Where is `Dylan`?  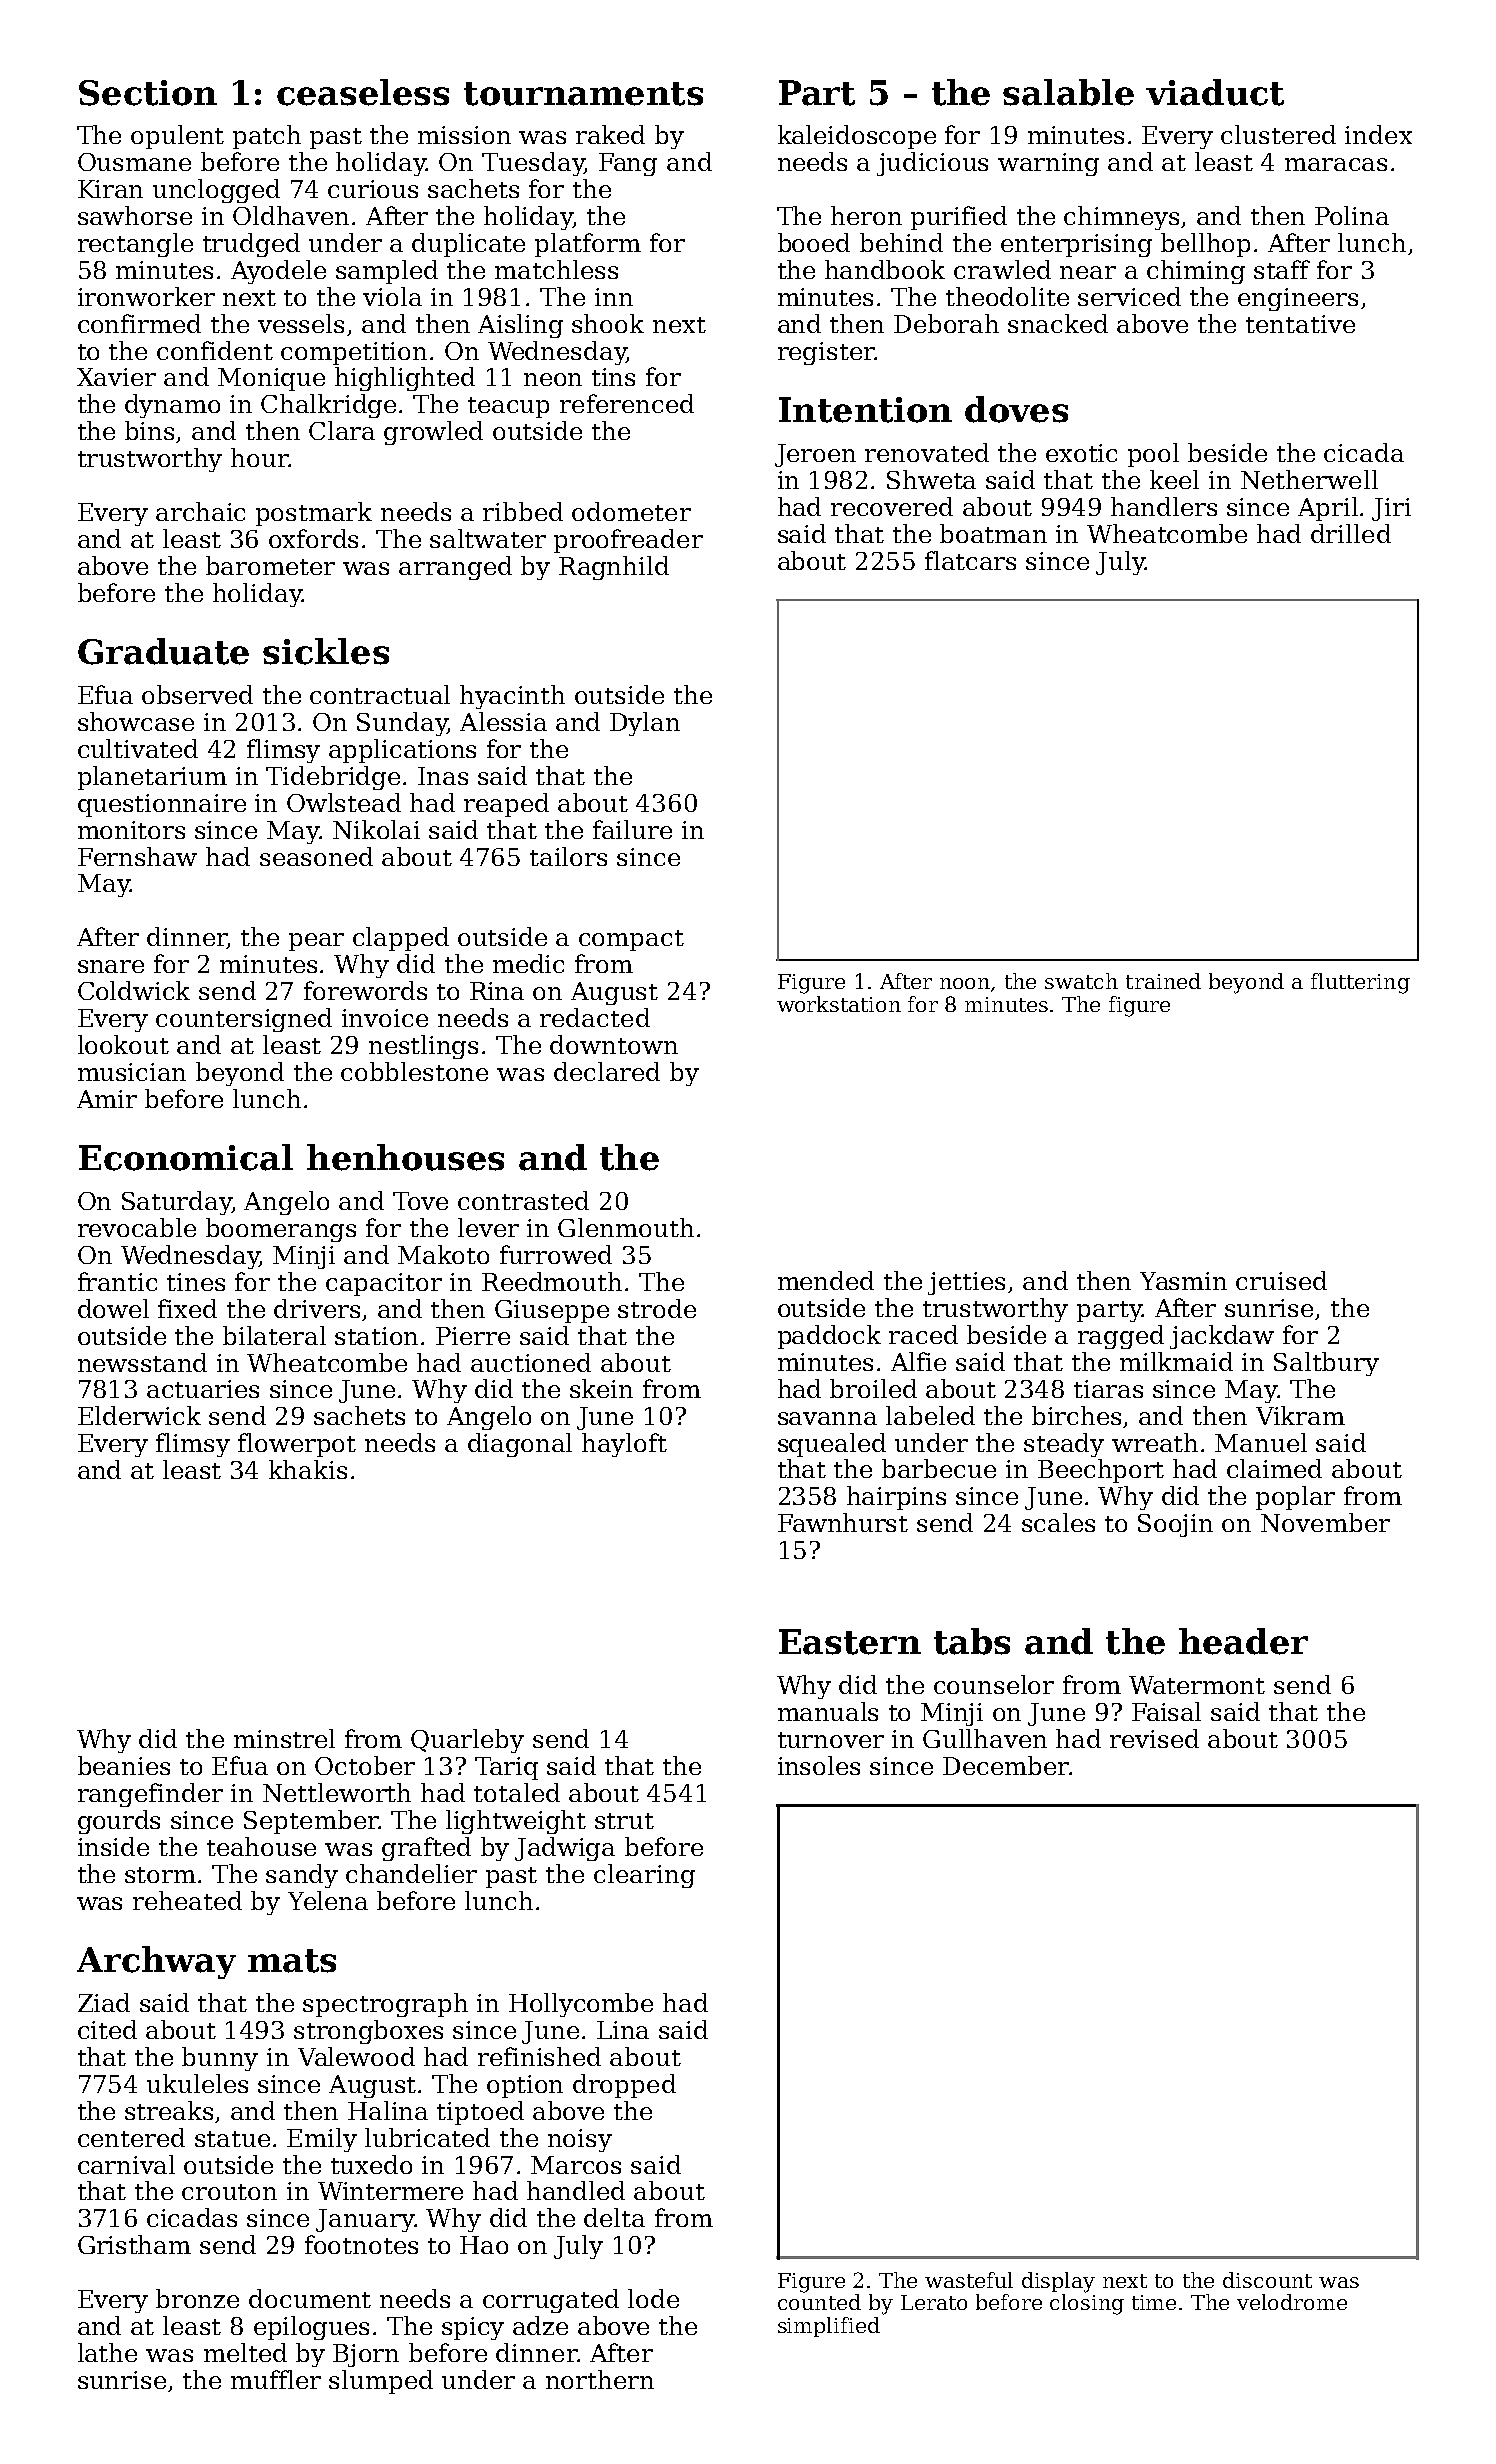 Dylan is located at coordinates (645, 724).
